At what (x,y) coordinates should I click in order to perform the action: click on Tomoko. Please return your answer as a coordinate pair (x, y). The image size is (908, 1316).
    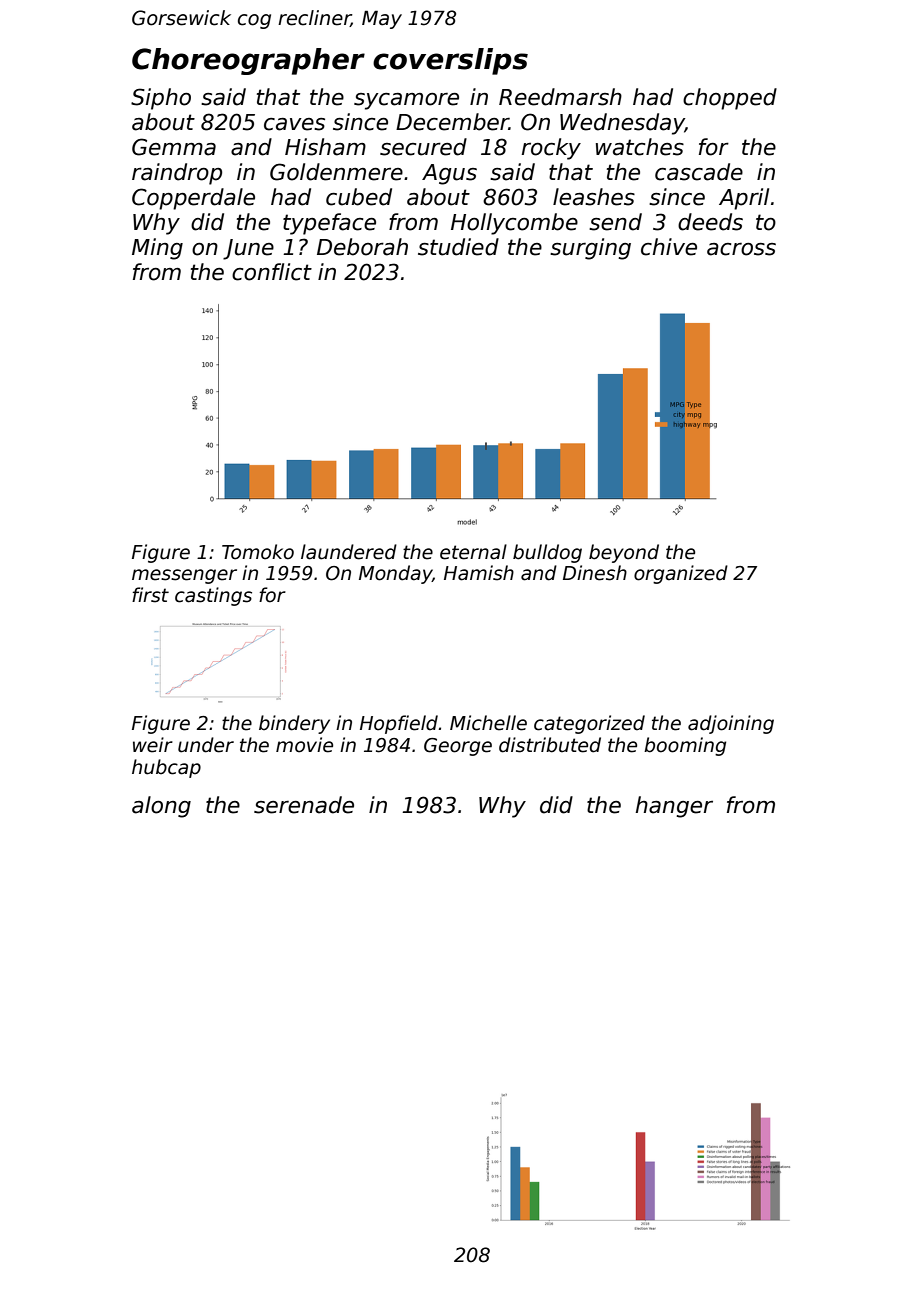
    Looking at the image, I should click on (258, 552).
